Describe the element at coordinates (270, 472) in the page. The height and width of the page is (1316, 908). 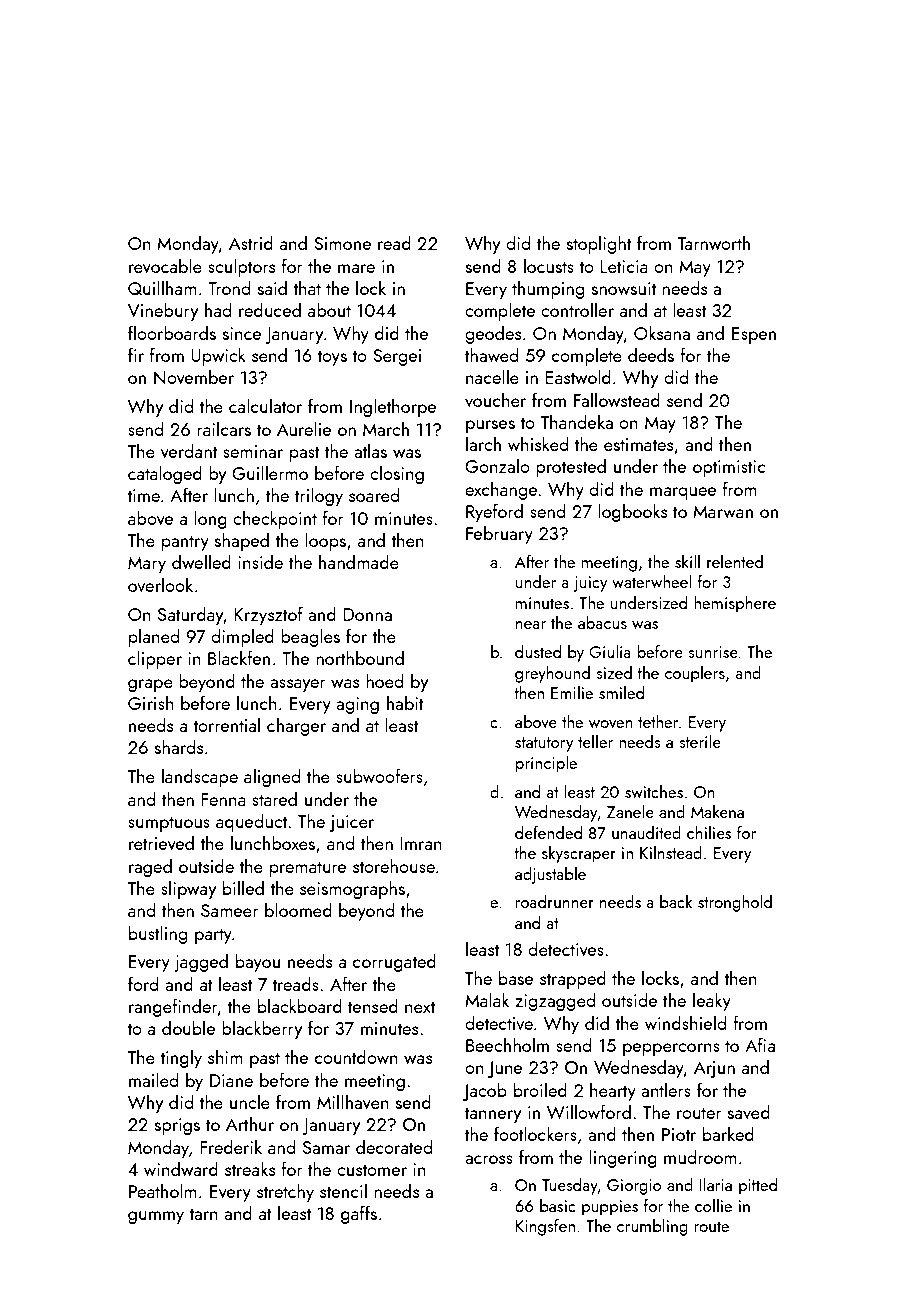
I see `Guillermo` at that location.
